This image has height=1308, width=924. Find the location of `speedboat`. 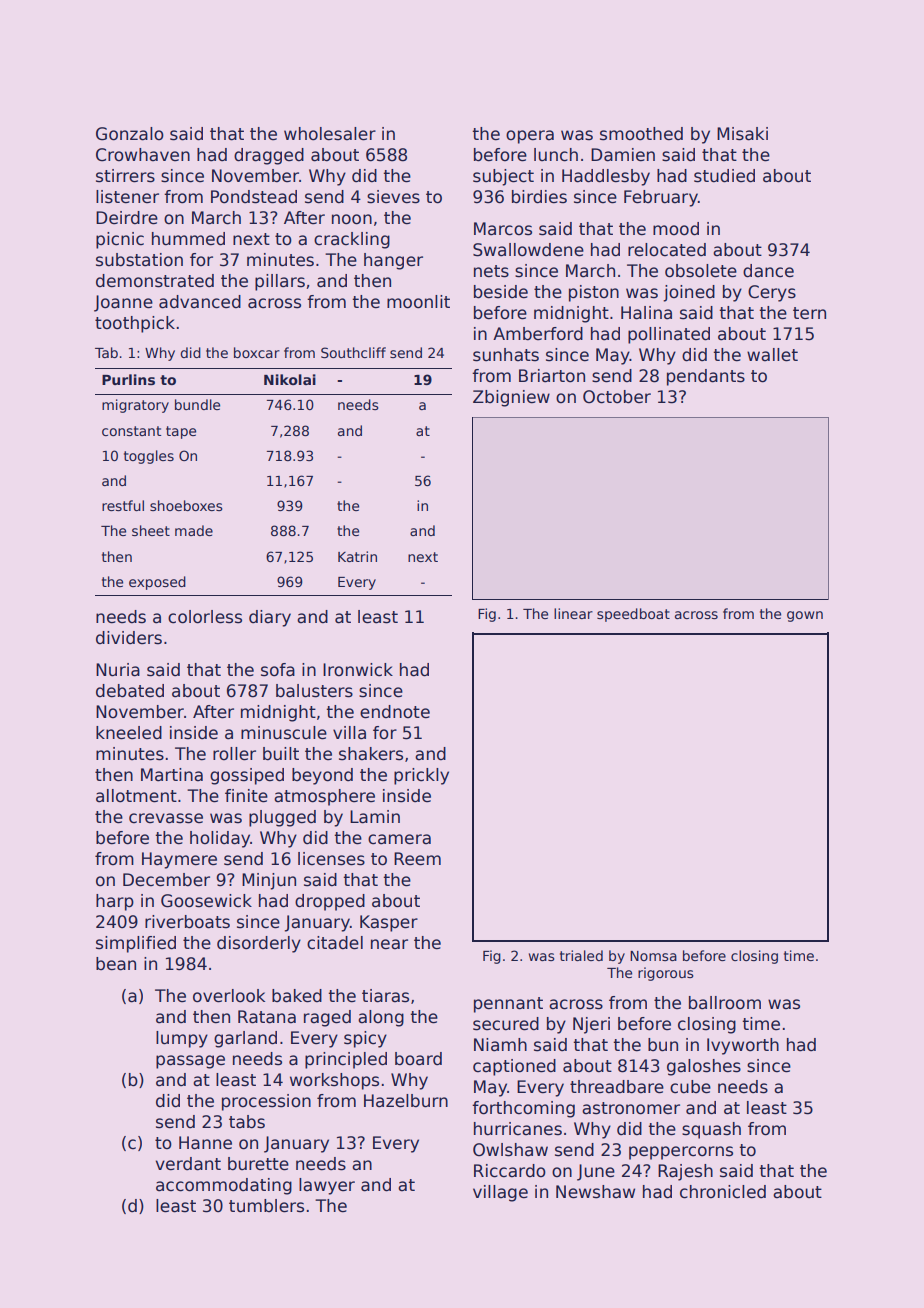

speedboat is located at coordinates (633, 615).
